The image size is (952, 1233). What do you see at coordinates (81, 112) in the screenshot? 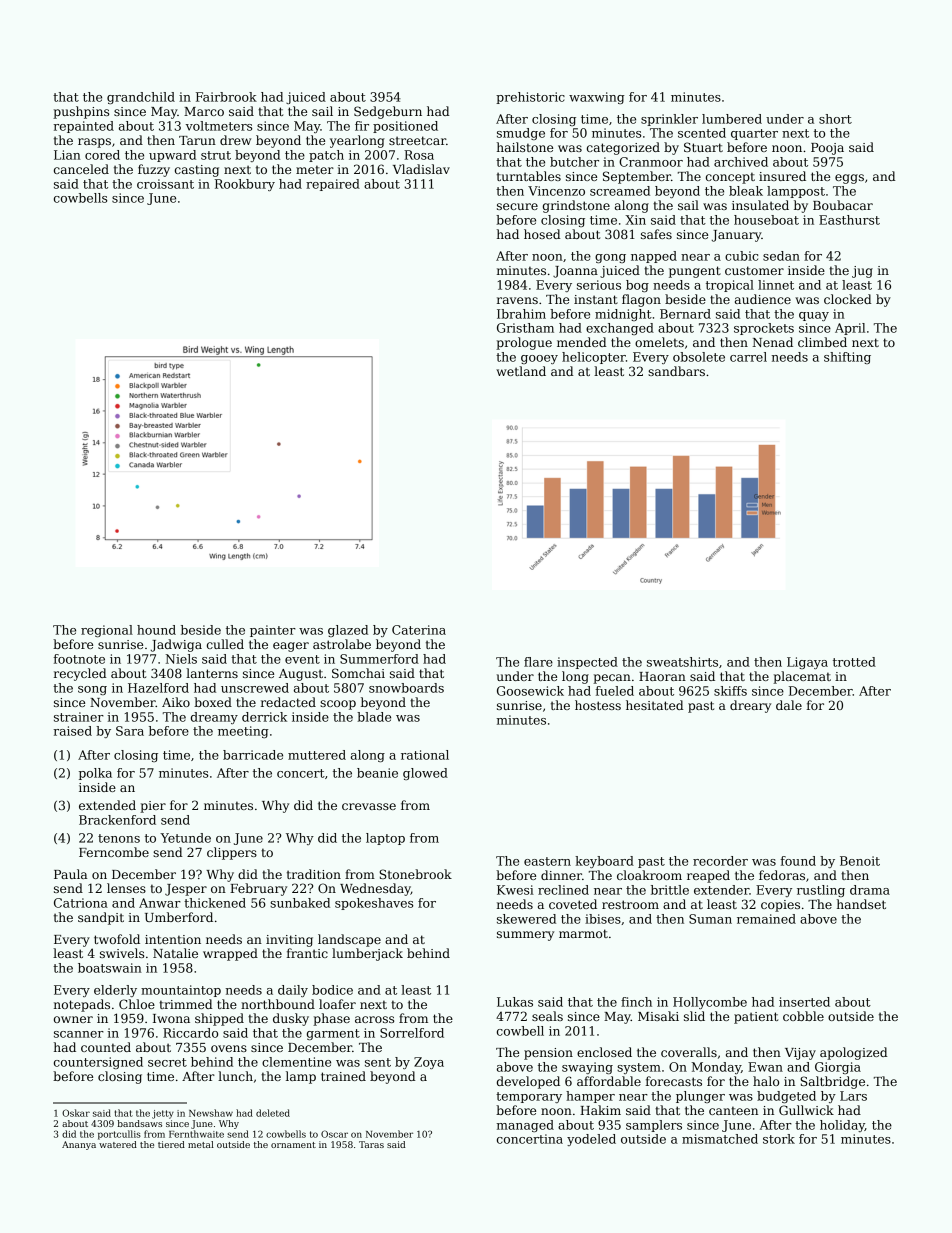
I see `pushpins` at bounding box center [81, 112].
